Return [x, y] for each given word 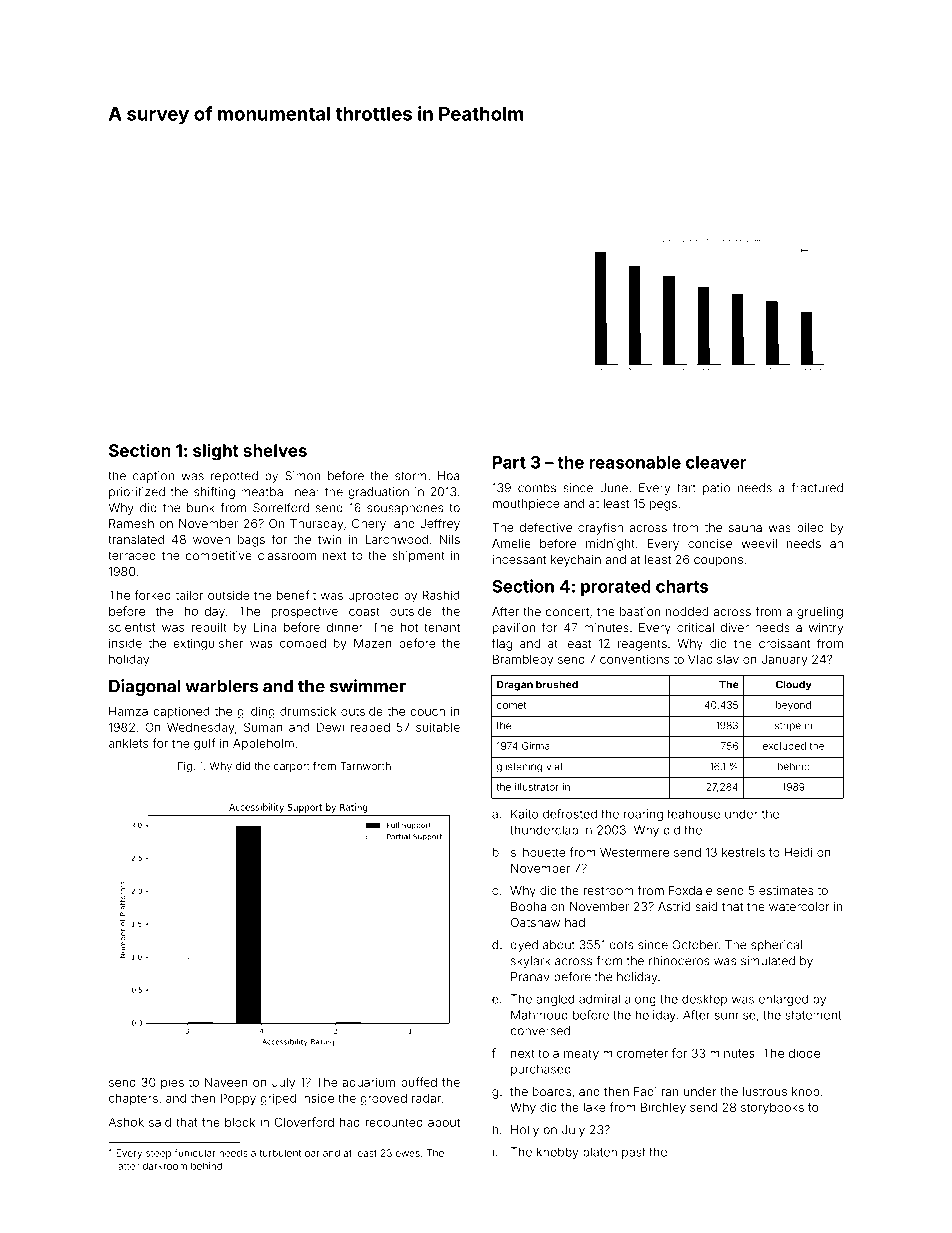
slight [216, 452]
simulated [768, 961]
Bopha [528, 908]
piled [810, 529]
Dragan [515, 685]
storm [411, 476]
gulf [204, 744]
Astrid [674, 906]
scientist [132, 627]
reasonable [635, 462]
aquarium [368, 1083]
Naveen [226, 1082]
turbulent [280, 1153]
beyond [793, 706]
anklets [128, 743]
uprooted [373, 596]
